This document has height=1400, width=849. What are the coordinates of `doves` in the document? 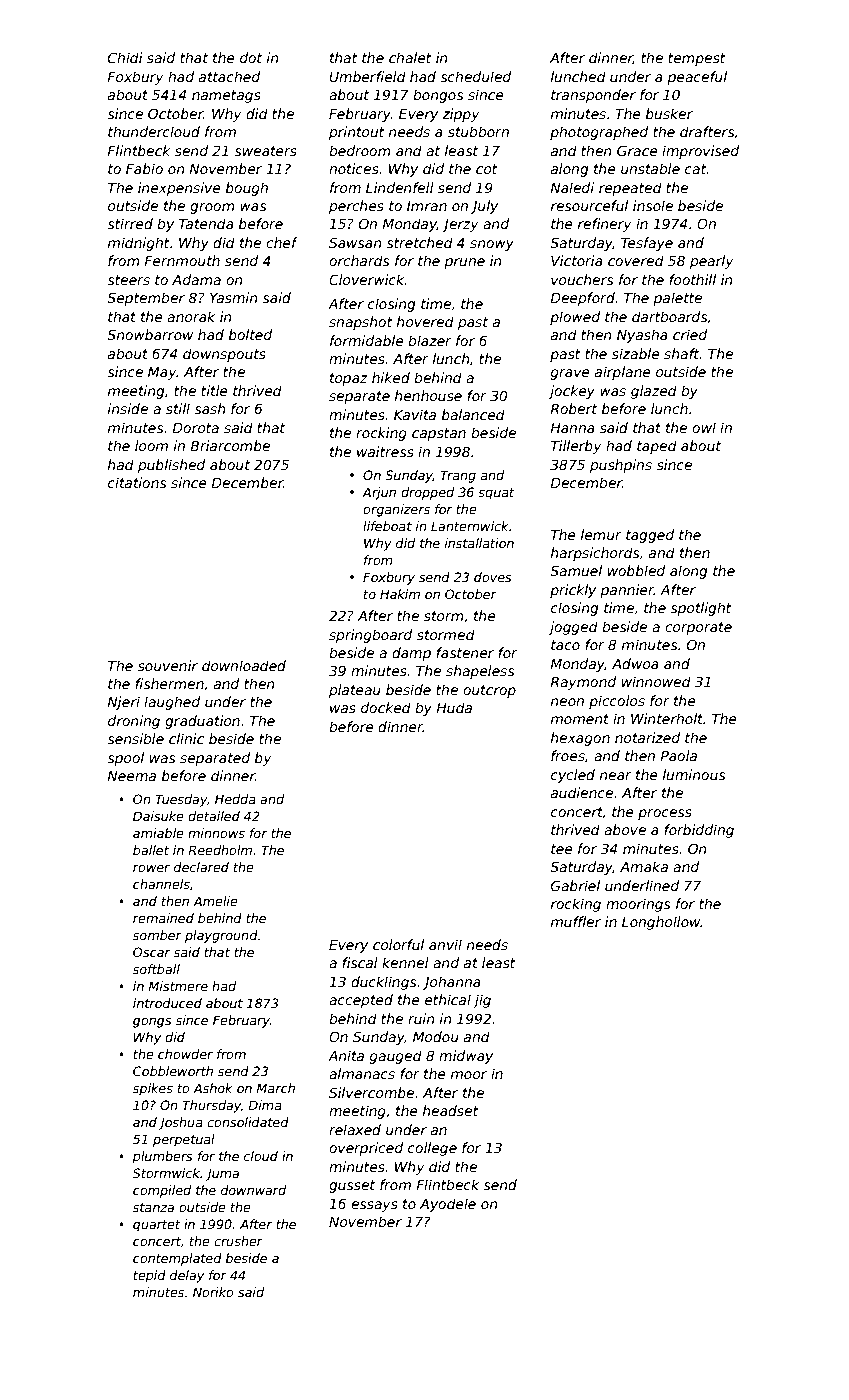 It's located at (493, 577).
